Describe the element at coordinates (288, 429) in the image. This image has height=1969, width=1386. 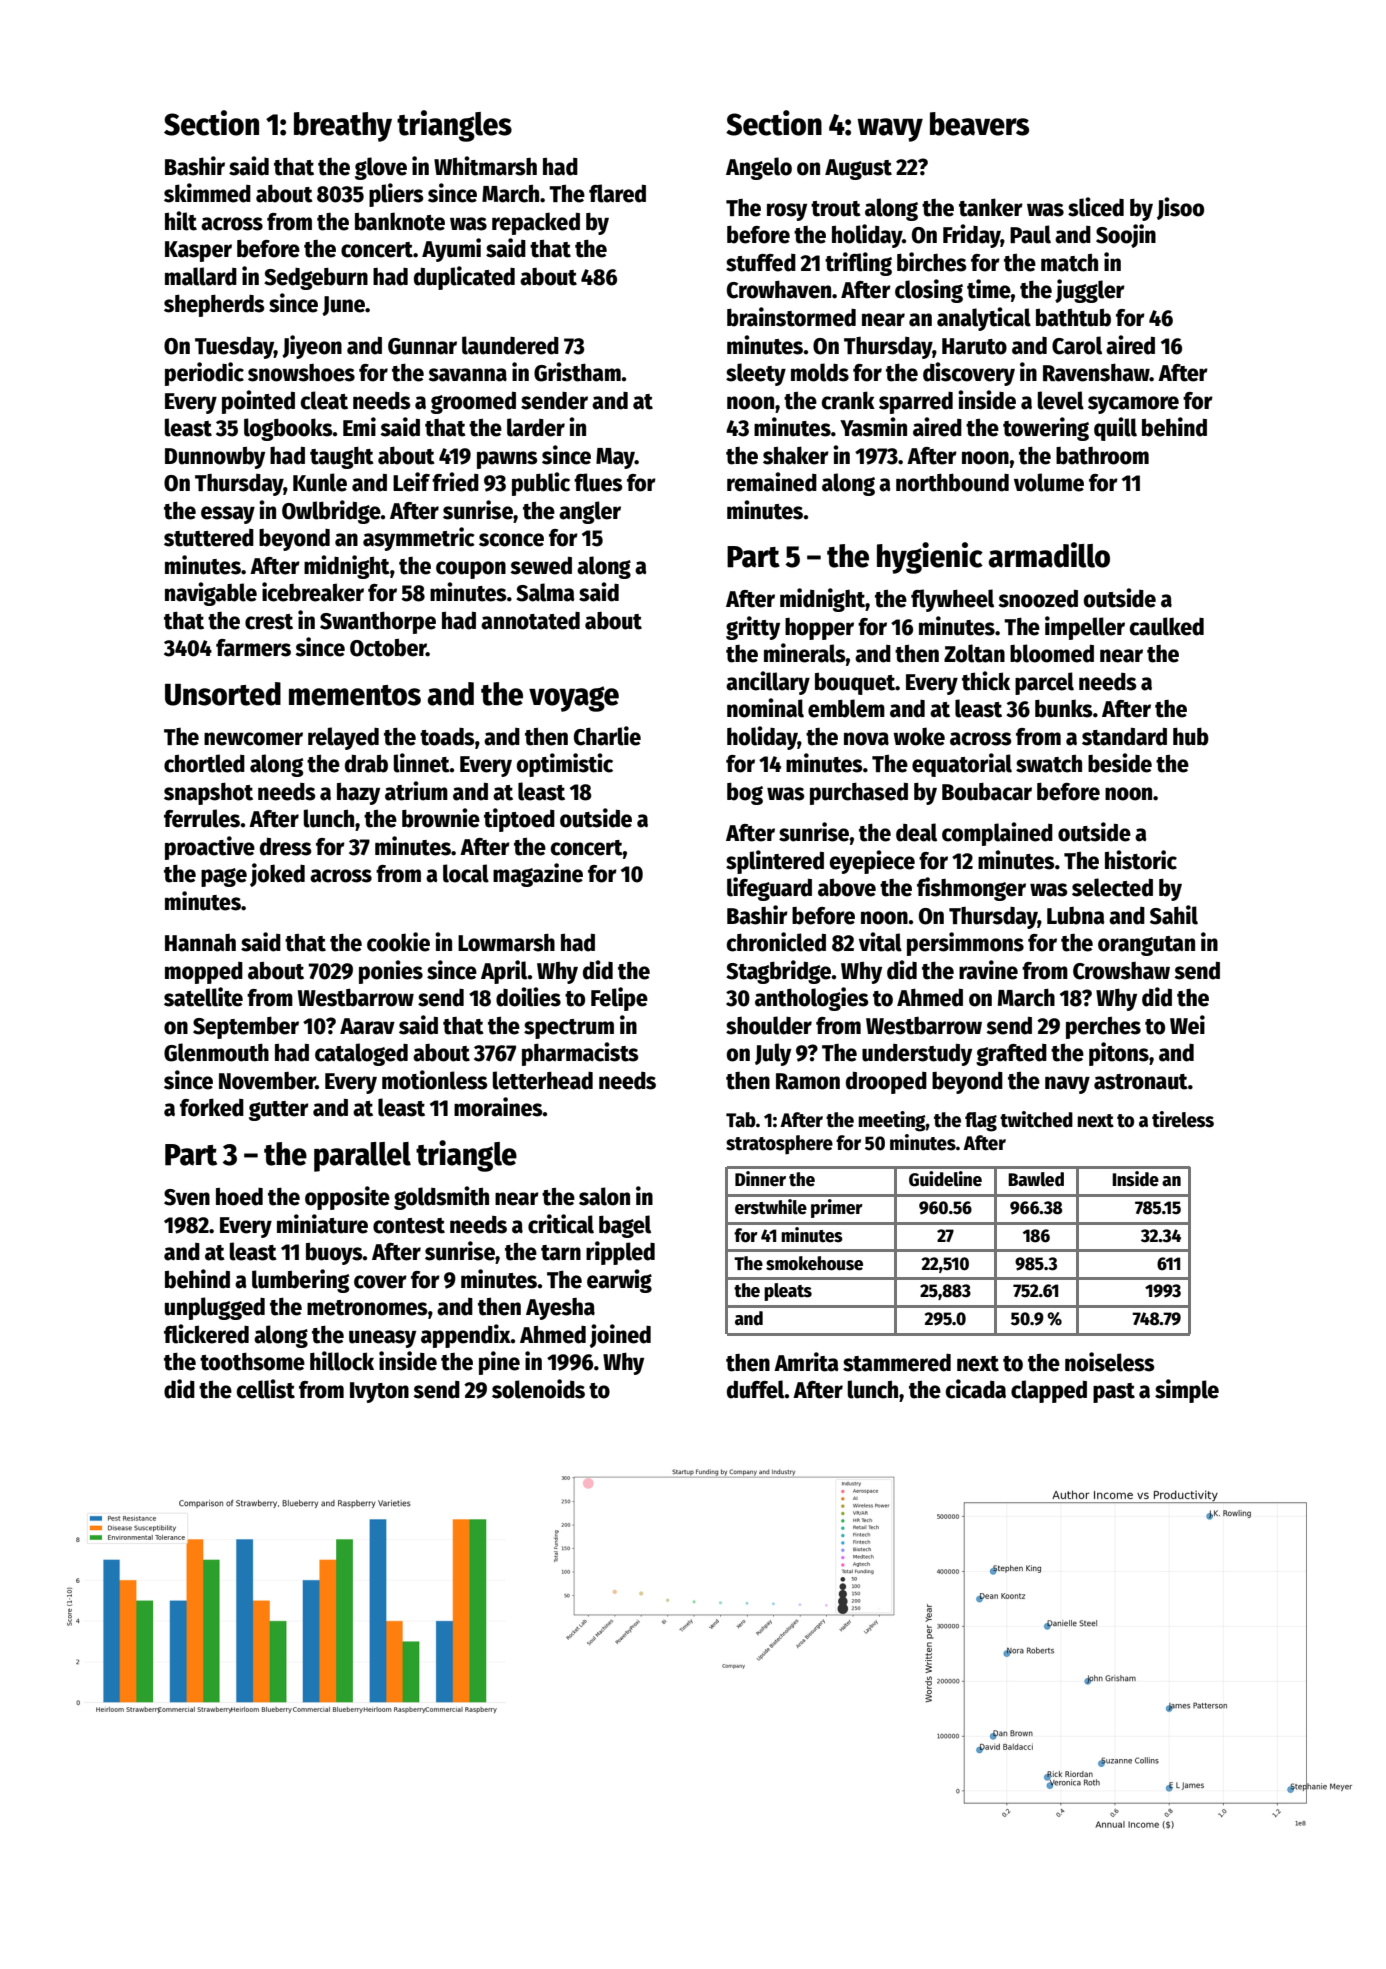
I see `logbooks` at that location.
